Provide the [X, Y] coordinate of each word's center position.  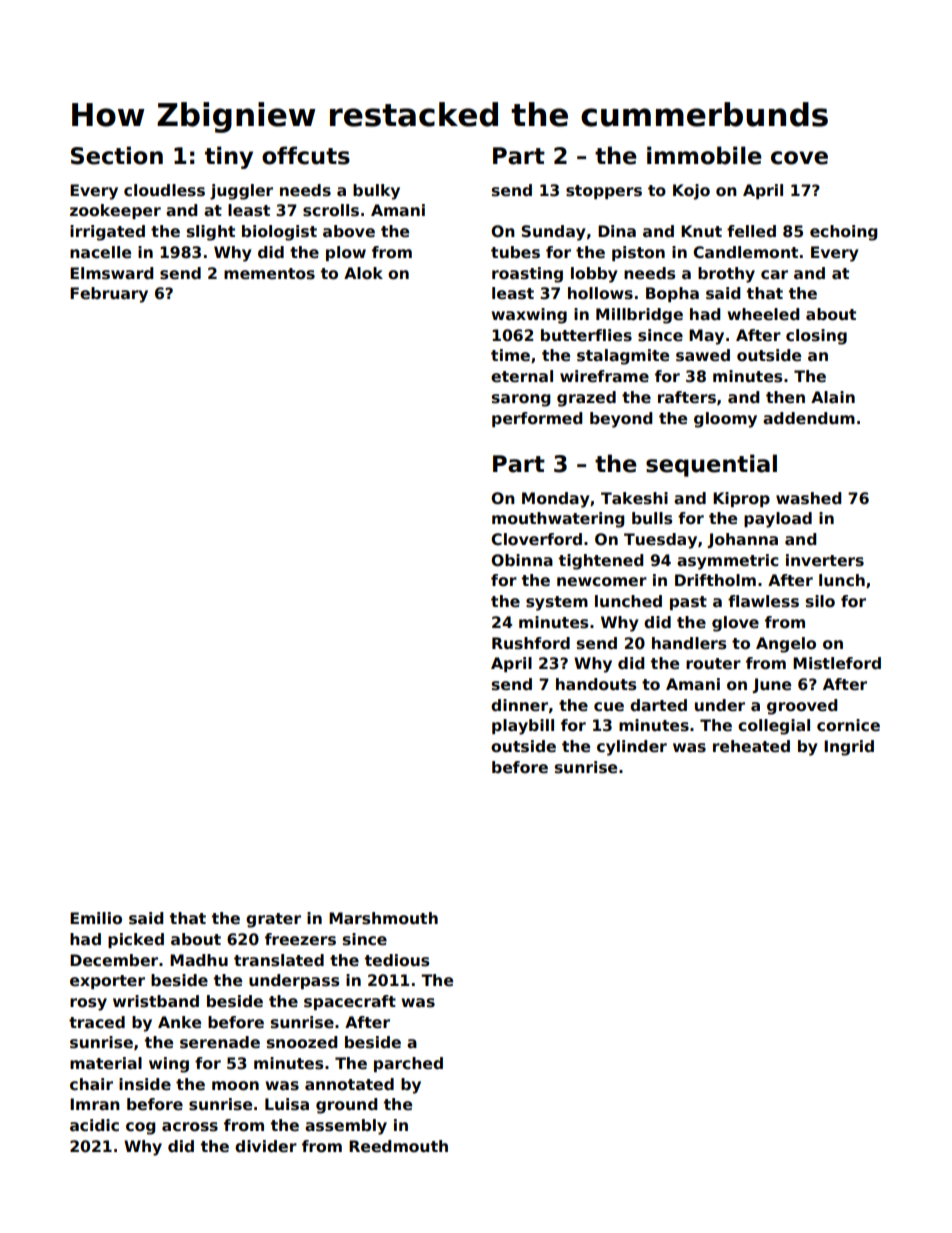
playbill [523, 727]
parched [408, 1064]
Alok [363, 273]
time [510, 355]
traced [97, 1022]
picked [136, 940]
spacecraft [350, 1002]
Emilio [96, 918]
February [109, 295]
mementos [269, 274]
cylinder [632, 748]
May [706, 337]
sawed [703, 355]
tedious [397, 960]
